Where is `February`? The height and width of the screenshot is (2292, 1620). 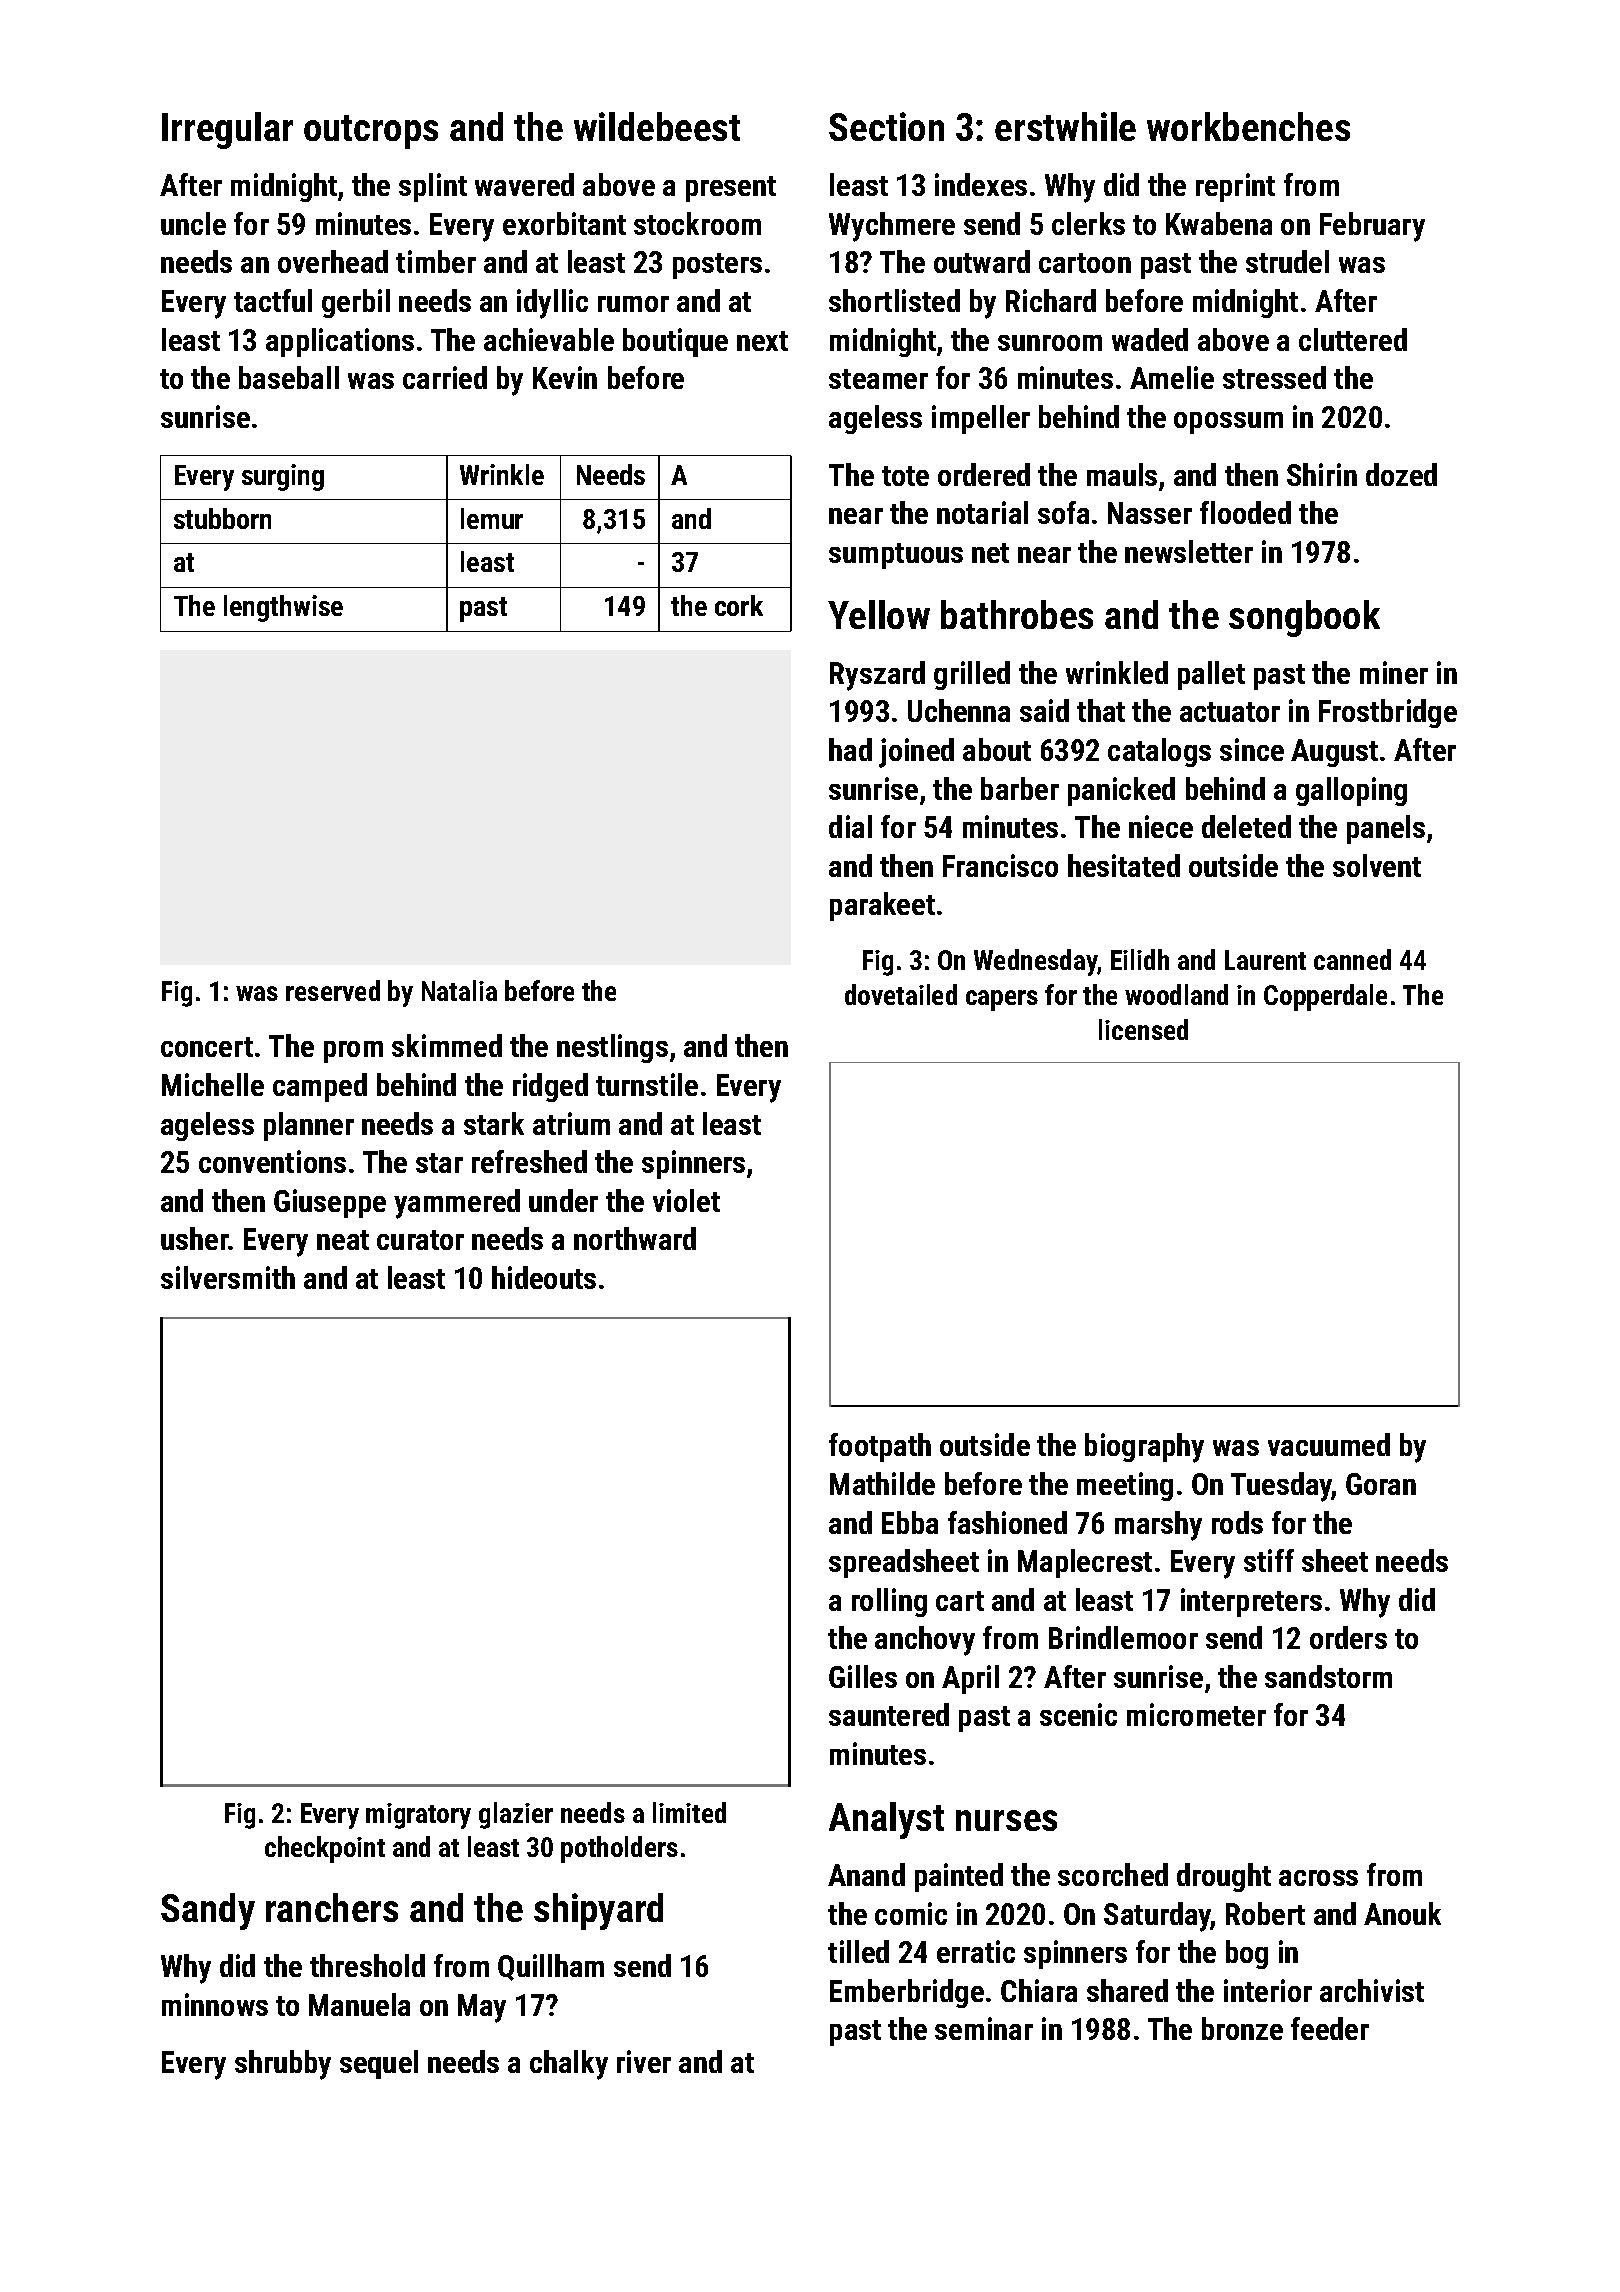
February is located at coordinates (1372, 227).
